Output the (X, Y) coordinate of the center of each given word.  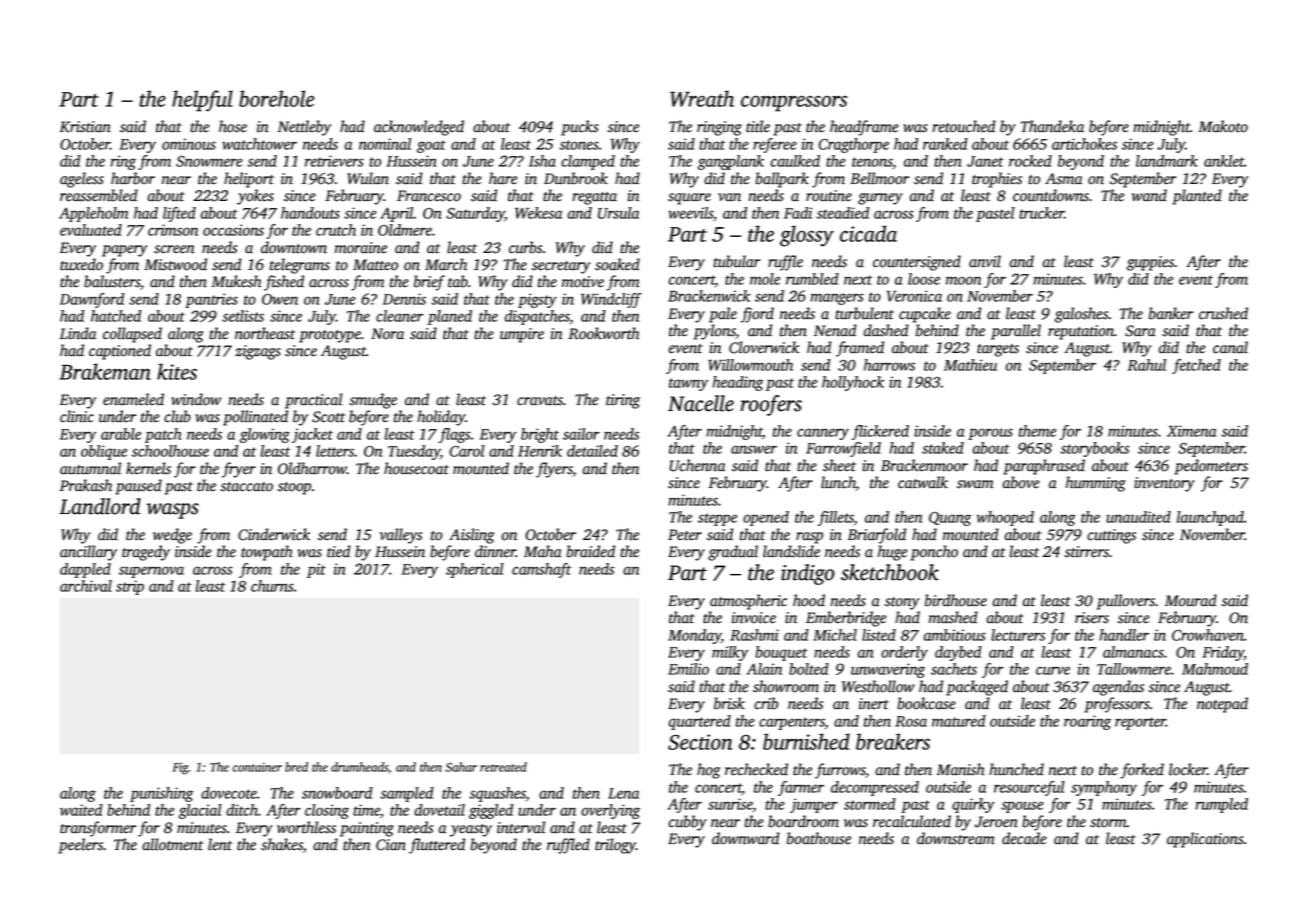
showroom (786, 686)
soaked (617, 264)
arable (121, 434)
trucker (1041, 213)
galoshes (1081, 315)
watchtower (259, 144)
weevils (690, 213)
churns (272, 586)
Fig (181, 768)
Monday (694, 636)
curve (1053, 670)
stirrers (1087, 552)
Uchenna (697, 465)
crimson (173, 230)
